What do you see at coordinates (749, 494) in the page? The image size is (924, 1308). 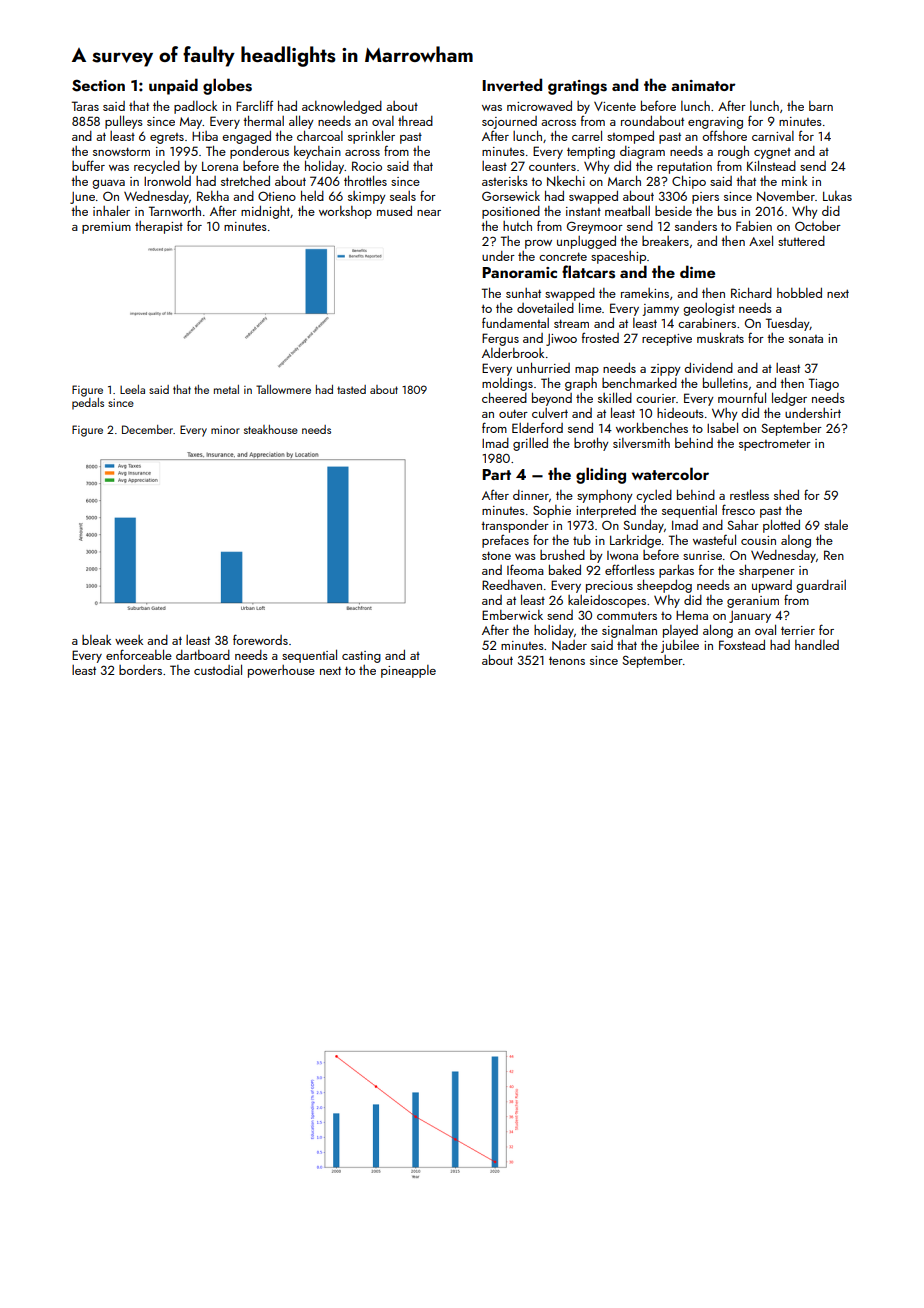 I see `restless` at bounding box center [749, 494].
